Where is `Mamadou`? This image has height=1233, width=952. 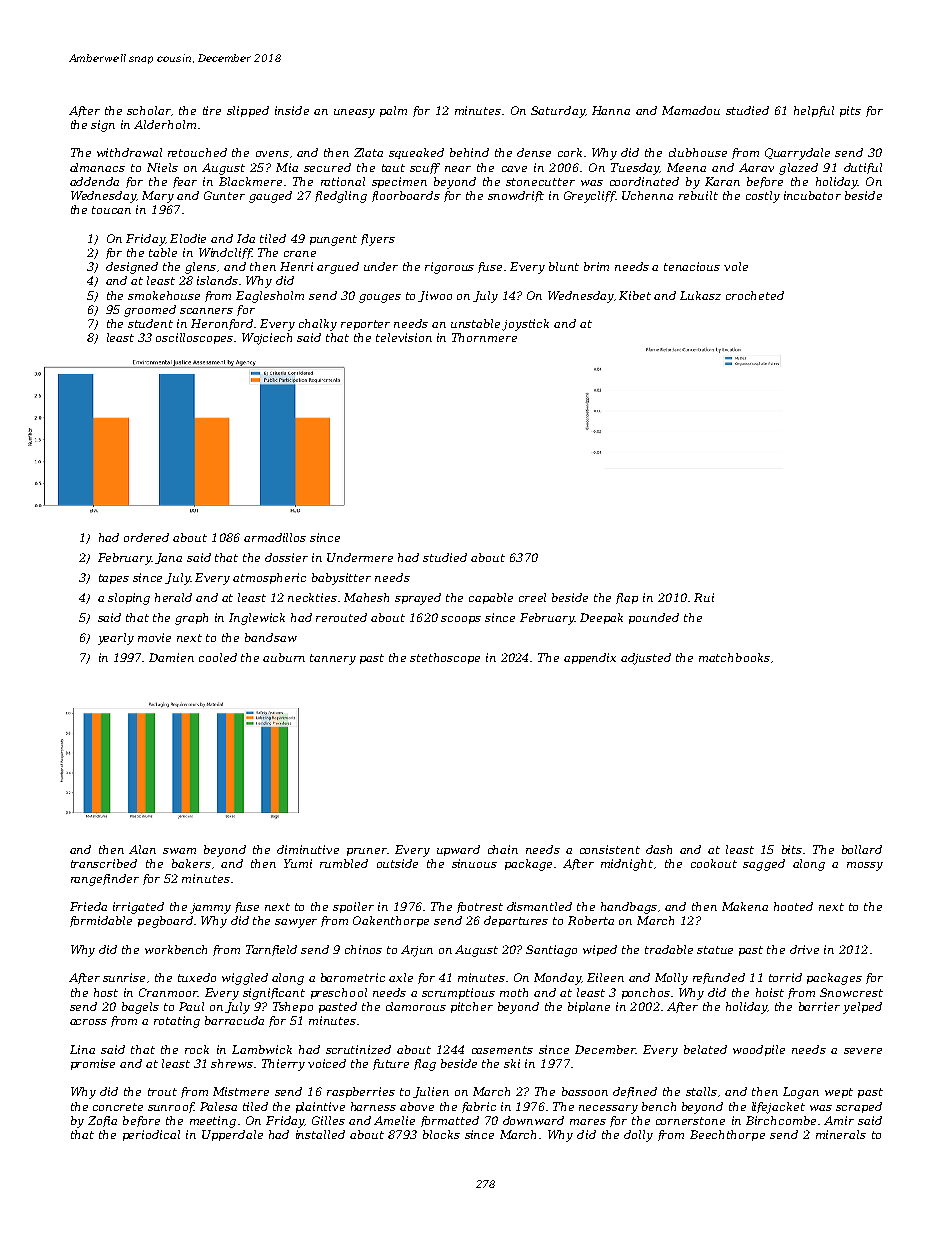
Mamadou is located at coordinates (691, 110).
